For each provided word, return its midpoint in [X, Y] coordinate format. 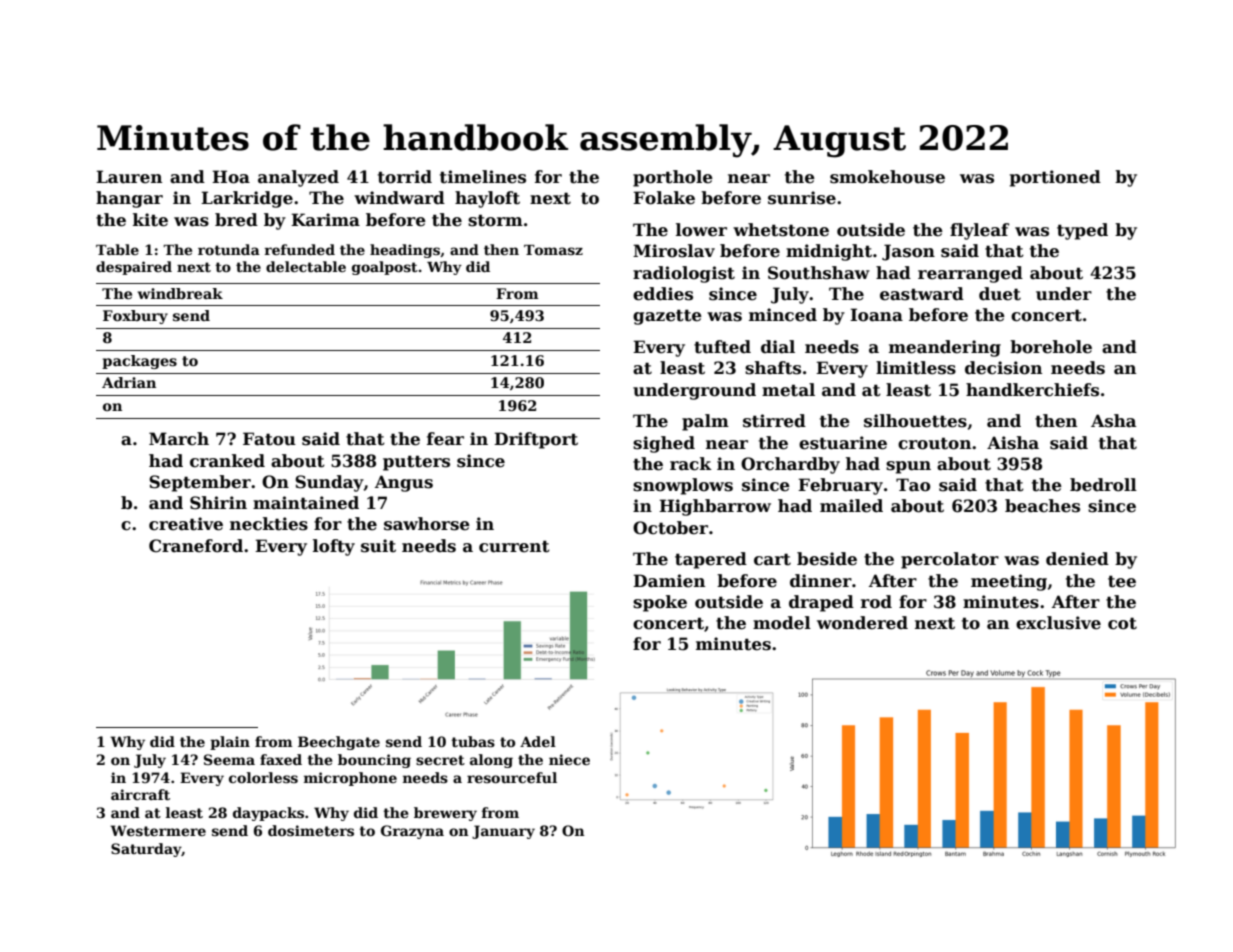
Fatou [269, 439]
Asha [1113, 421]
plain [230, 743]
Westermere [158, 830]
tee [1122, 581]
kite [150, 220]
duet [1000, 294]
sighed [664, 444]
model [782, 623]
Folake [664, 198]
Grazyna [412, 832]
